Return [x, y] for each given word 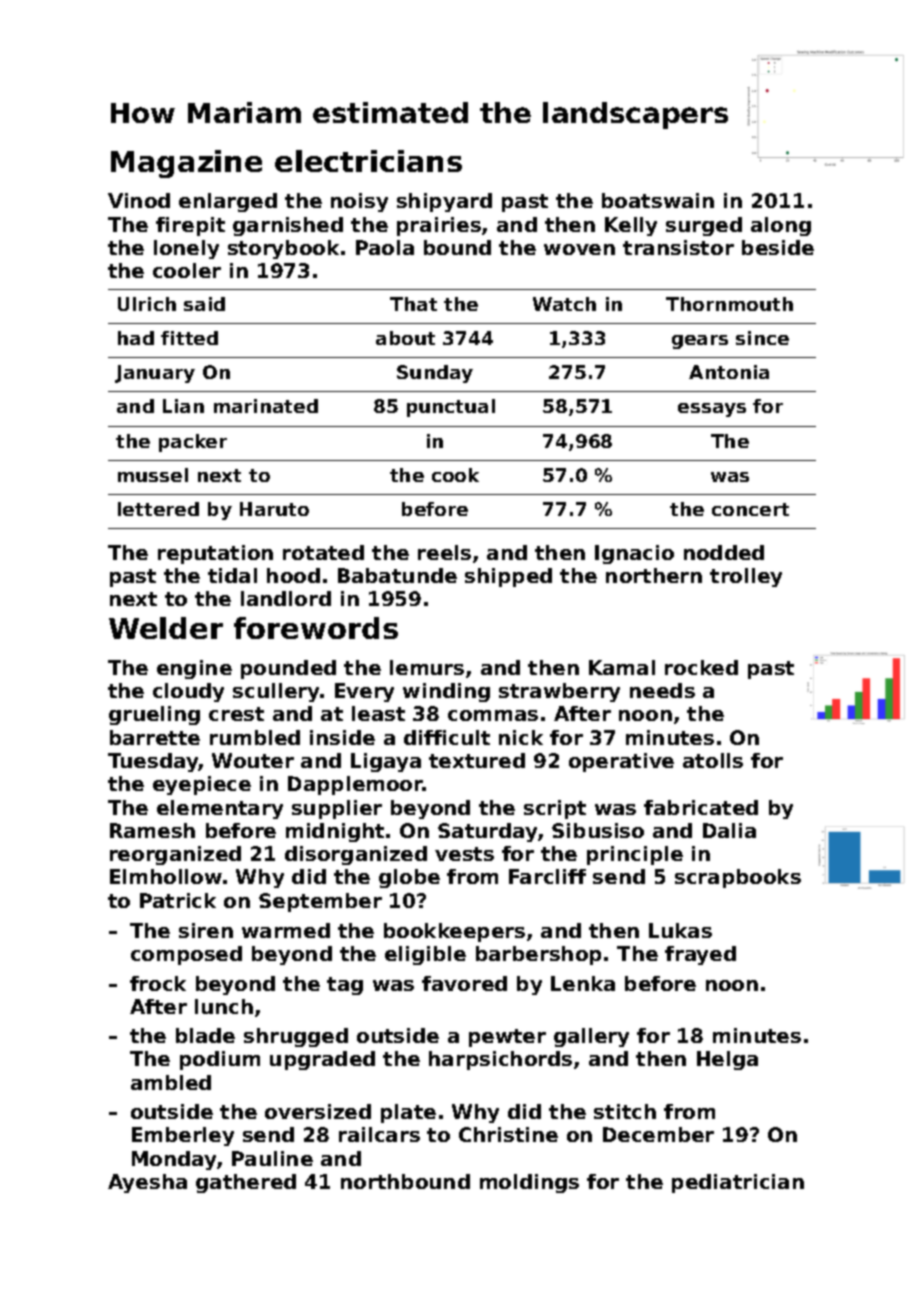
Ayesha [147, 1183]
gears [700, 342]
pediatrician [738, 1183]
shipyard [444, 202]
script [555, 809]
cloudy [188, 692]
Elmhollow [166, 876]
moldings [529, 1183]
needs [662, 690]
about [405, 338]
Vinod [139, 200]
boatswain [658, 200]
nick [521, 737]
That [413, 304]
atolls [713, 760]
